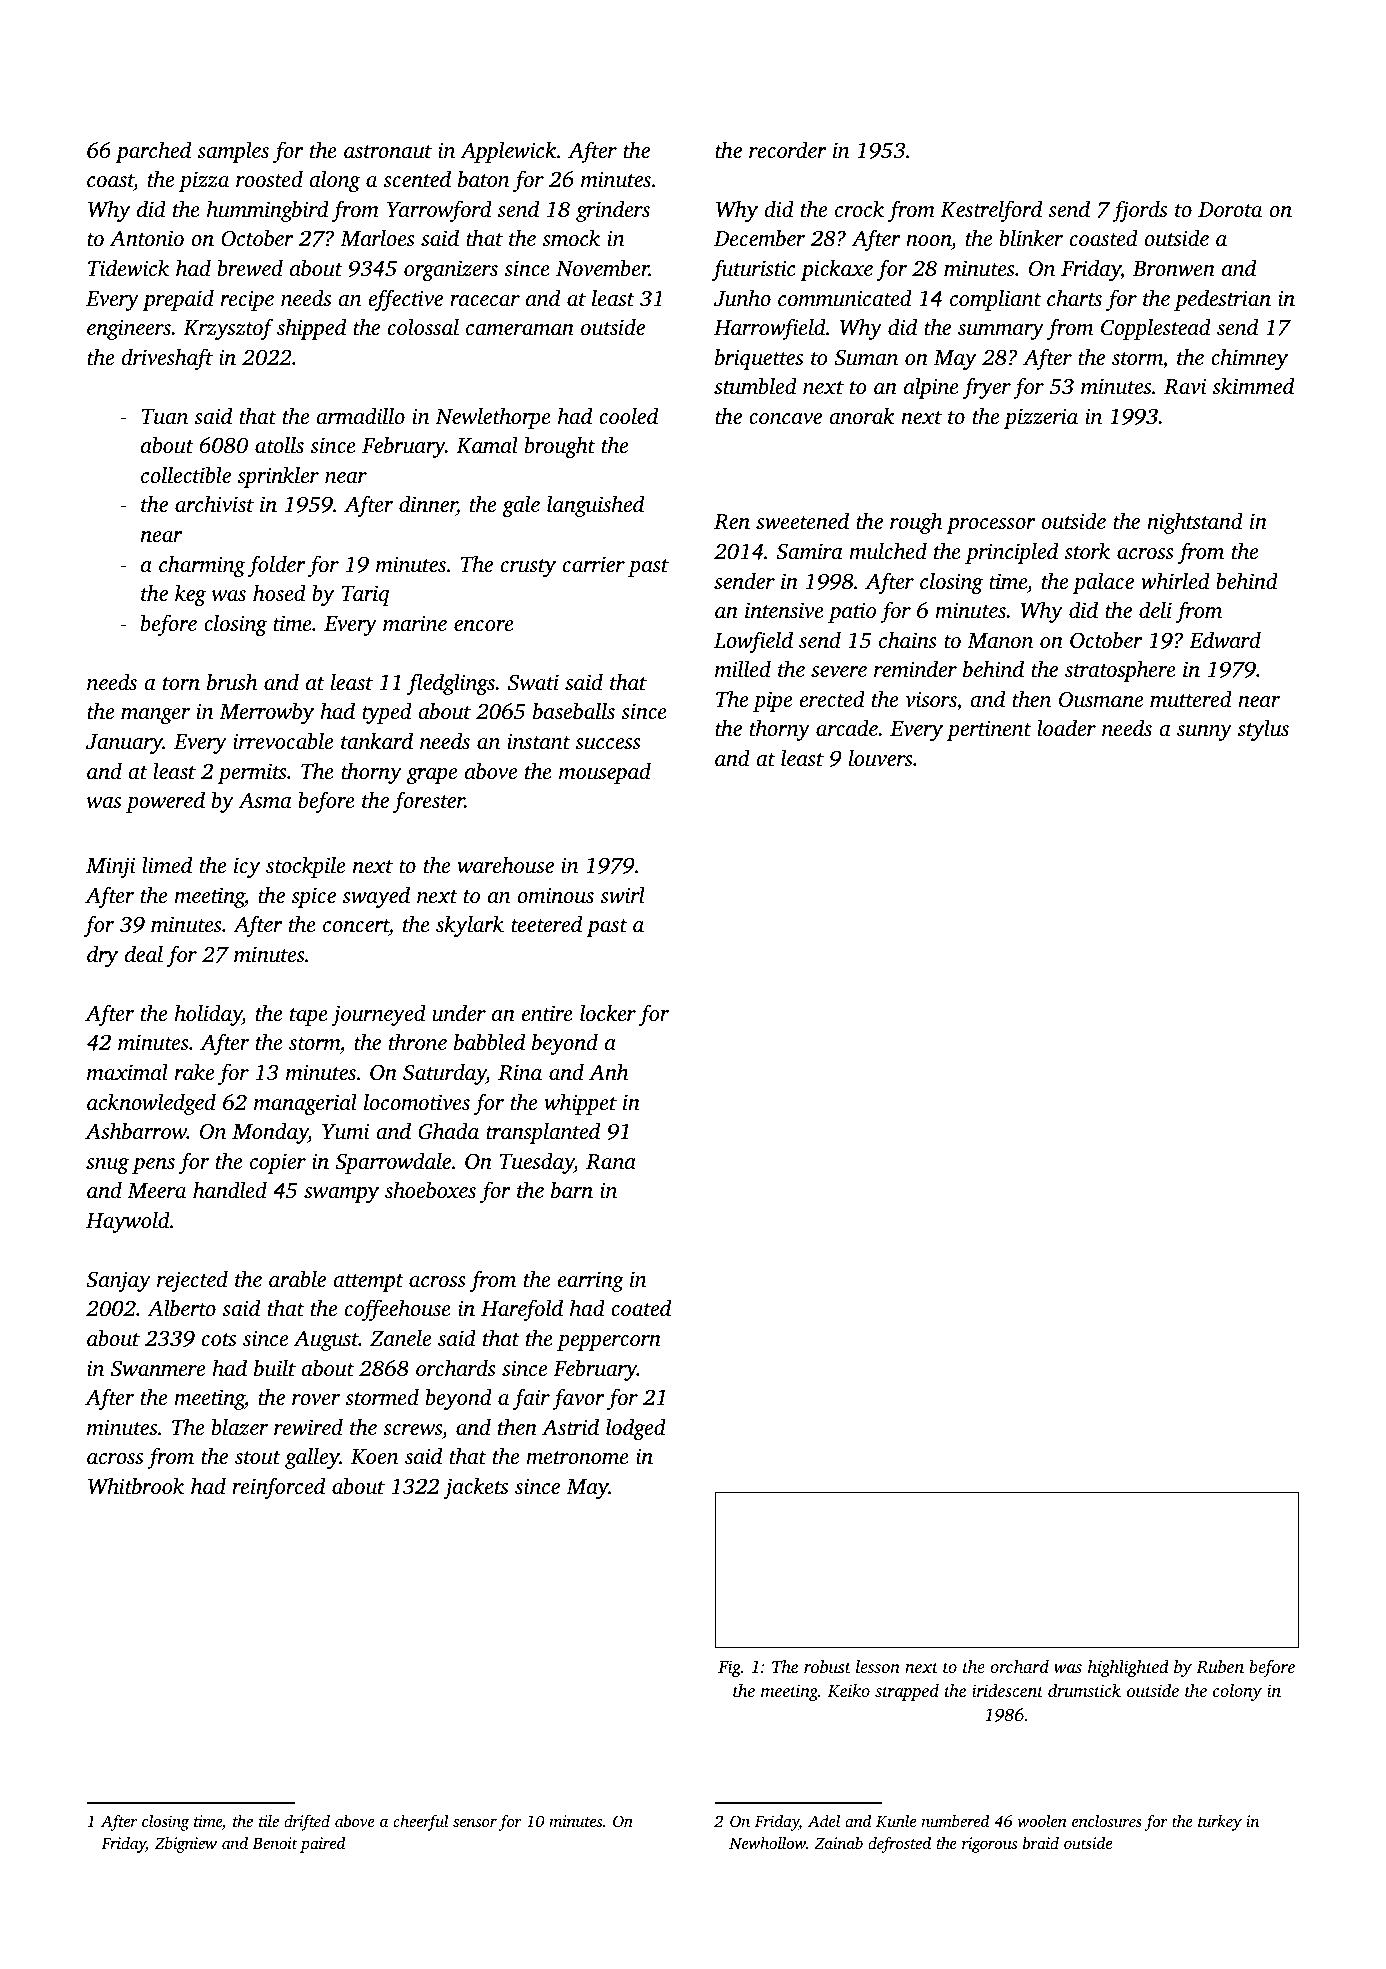 This screenshot has height=1969, width=1386. I want to click on louvers, so click(881, 757).
